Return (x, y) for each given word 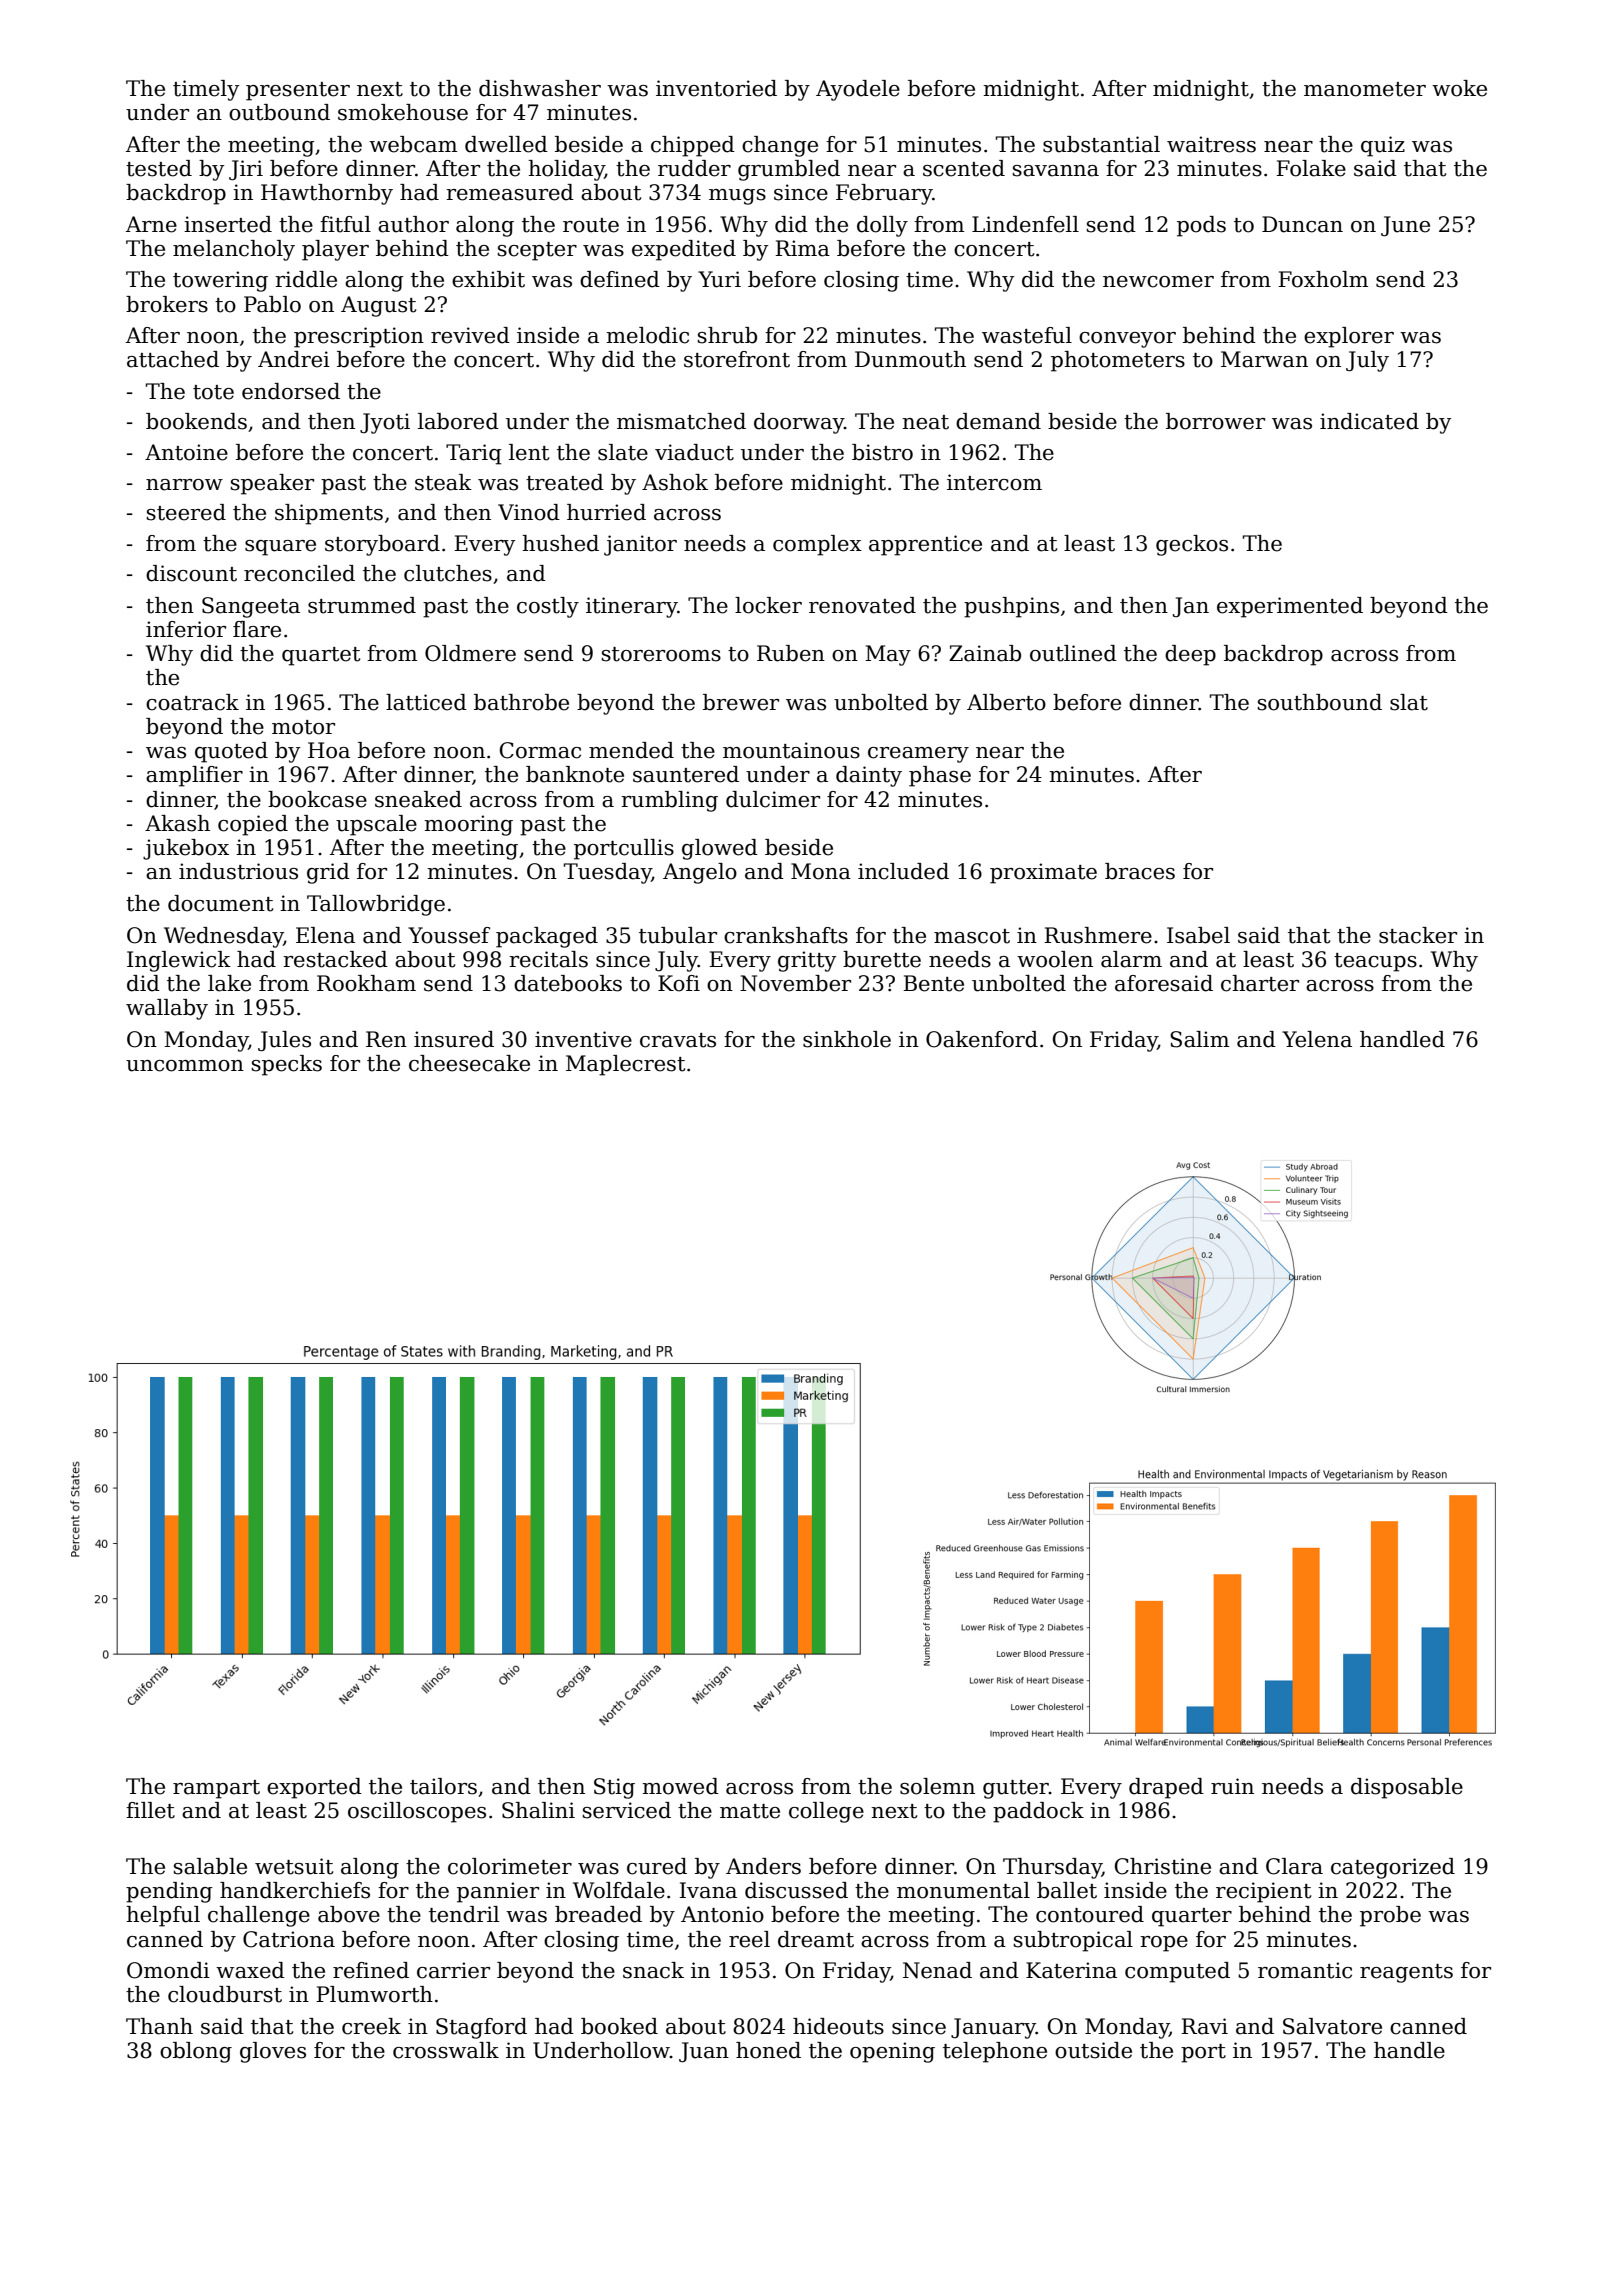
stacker (1418, 935)
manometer (1365, 89)
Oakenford (982, 1039)
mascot (972, 936)
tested (159, 168)
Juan (704, 2052)
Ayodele (858, 90)
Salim (1199, 1039)
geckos (1192, 545)
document (220, 903)
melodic (647, 335)
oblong (196, 2052)
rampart (216, 1789)
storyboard (382, 545)
